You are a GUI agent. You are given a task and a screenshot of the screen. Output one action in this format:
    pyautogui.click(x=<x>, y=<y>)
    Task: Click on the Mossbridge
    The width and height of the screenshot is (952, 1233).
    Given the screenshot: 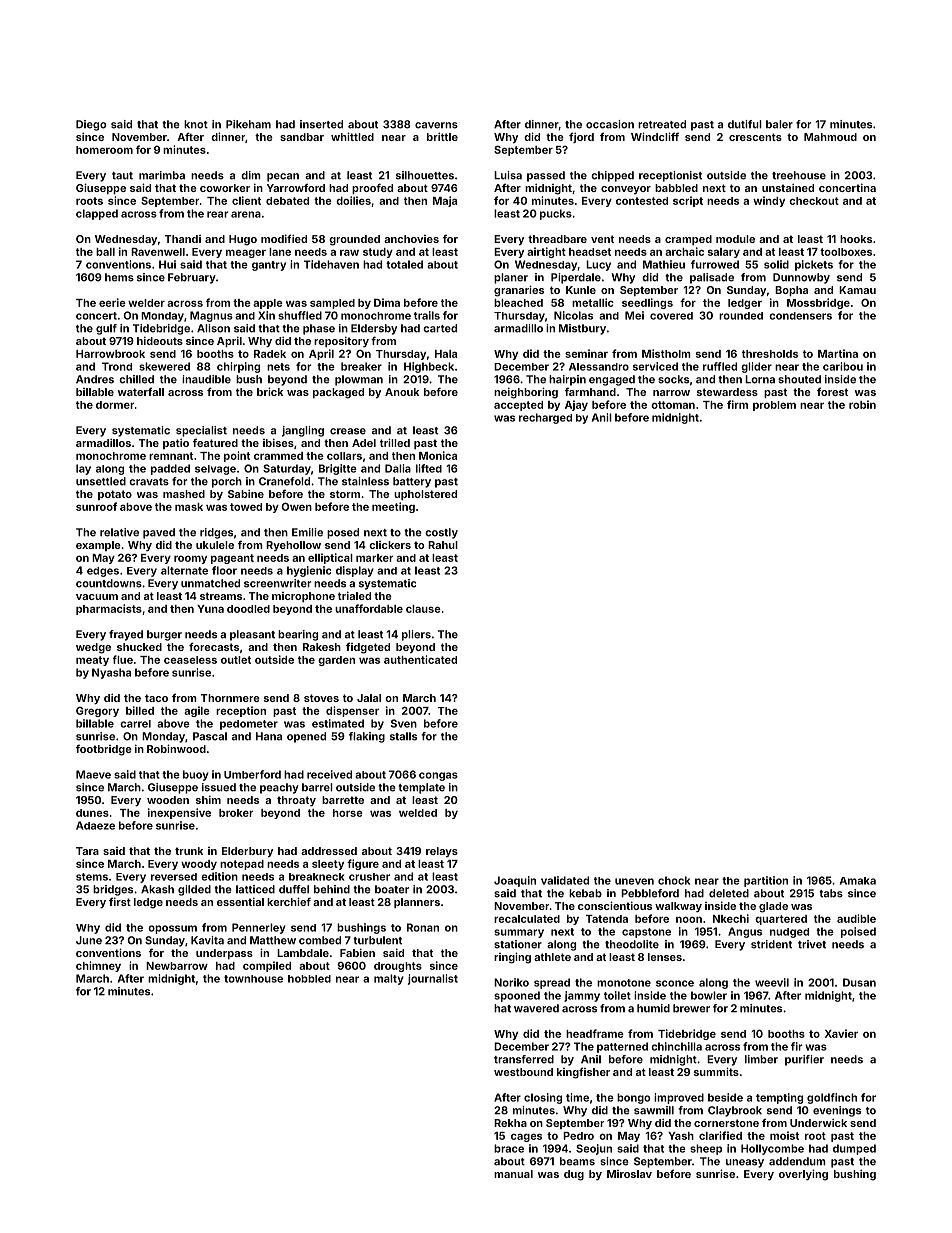 What is the action you would take?
    pyautogui.click(x=818, y=303)
